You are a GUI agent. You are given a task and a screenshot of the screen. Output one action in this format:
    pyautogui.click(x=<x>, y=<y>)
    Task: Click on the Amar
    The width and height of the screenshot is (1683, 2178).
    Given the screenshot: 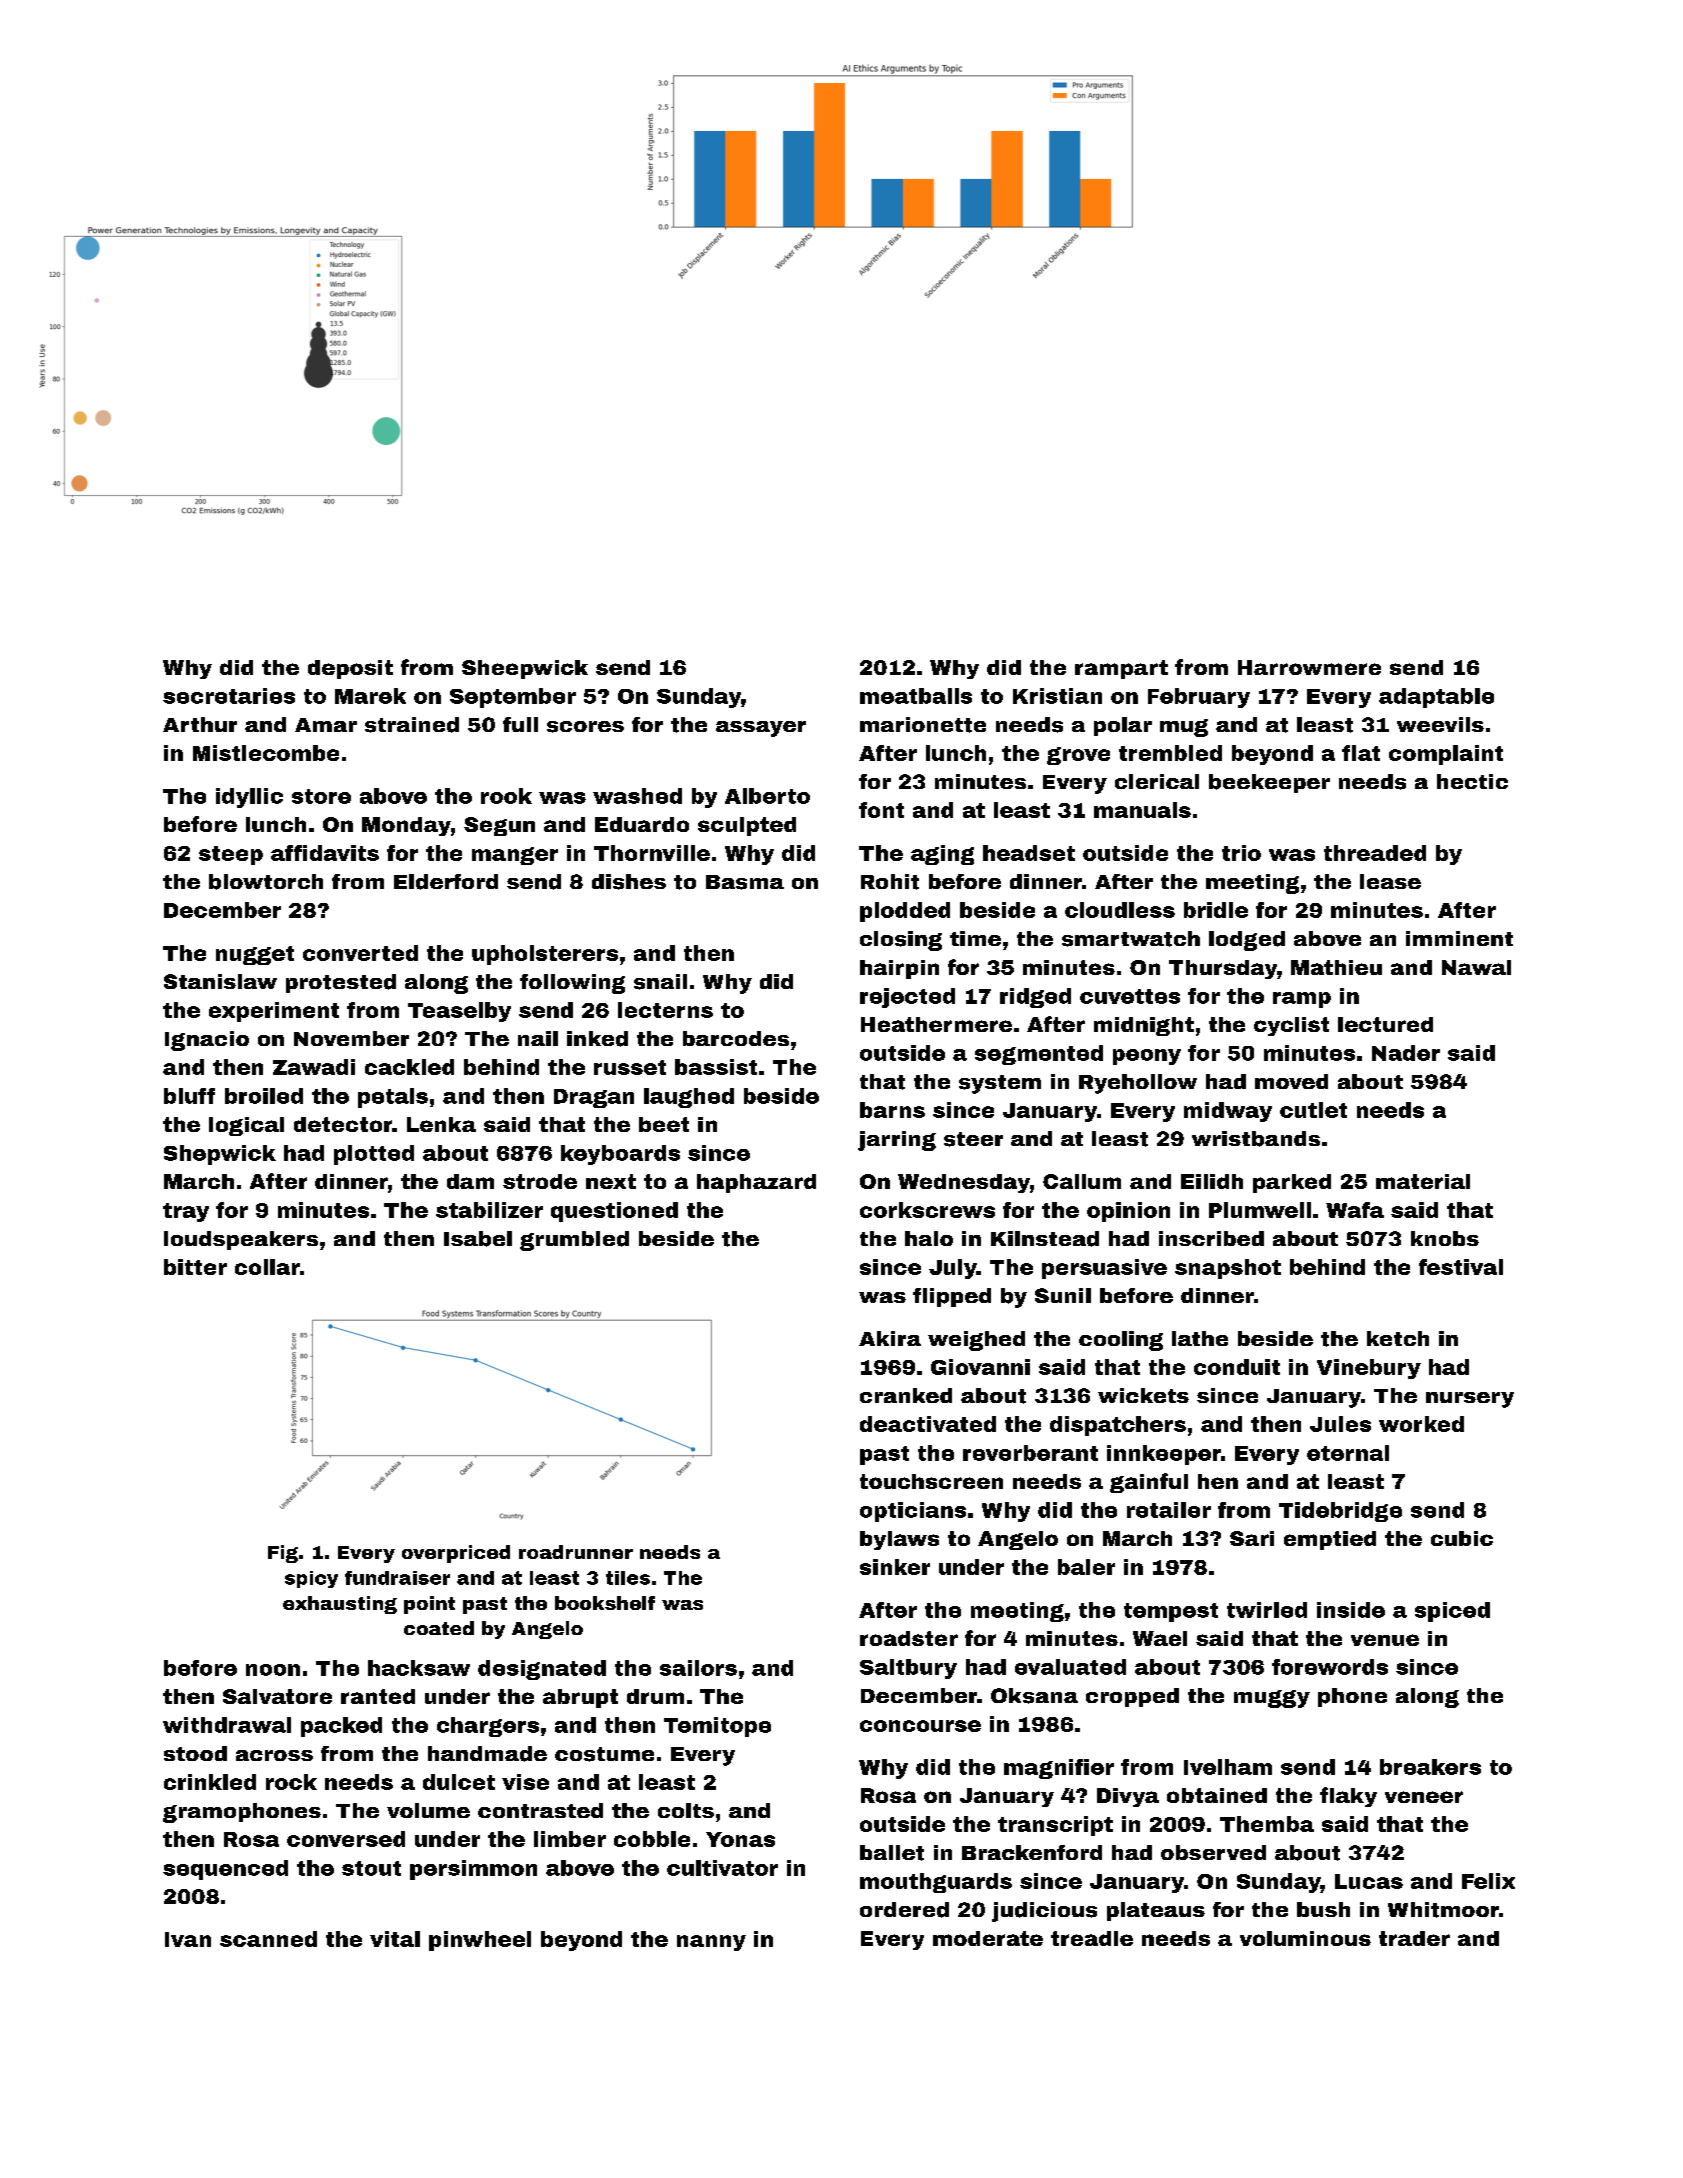 What is the action you would take?
    pyautogui.click(x=326, y=725)
